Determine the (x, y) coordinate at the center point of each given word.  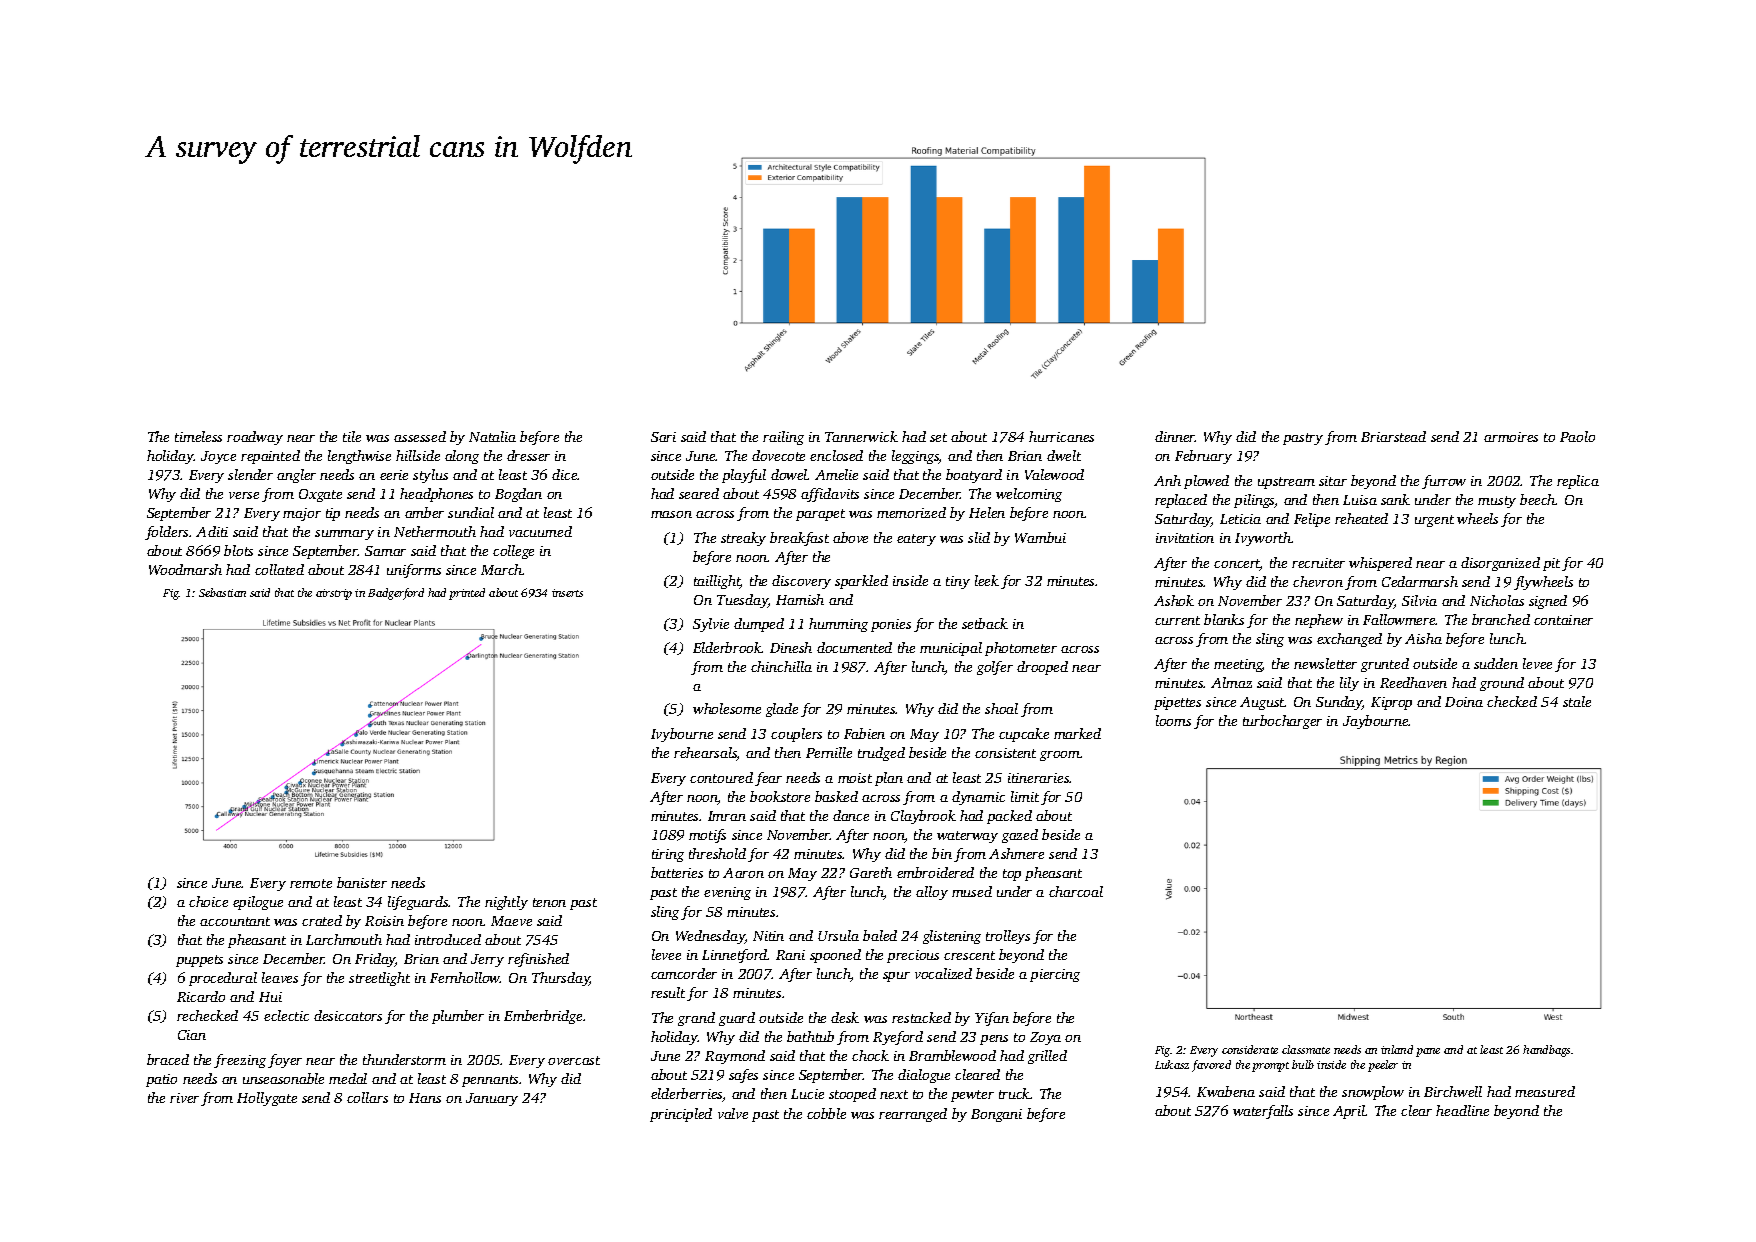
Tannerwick (861, 436)
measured (1545, 1091)
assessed (420, 436)
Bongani (996, 1115)
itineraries (1039, 778)
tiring (668, 855)
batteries (677, 872)
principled (681, 1115)
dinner (1175, 436)
